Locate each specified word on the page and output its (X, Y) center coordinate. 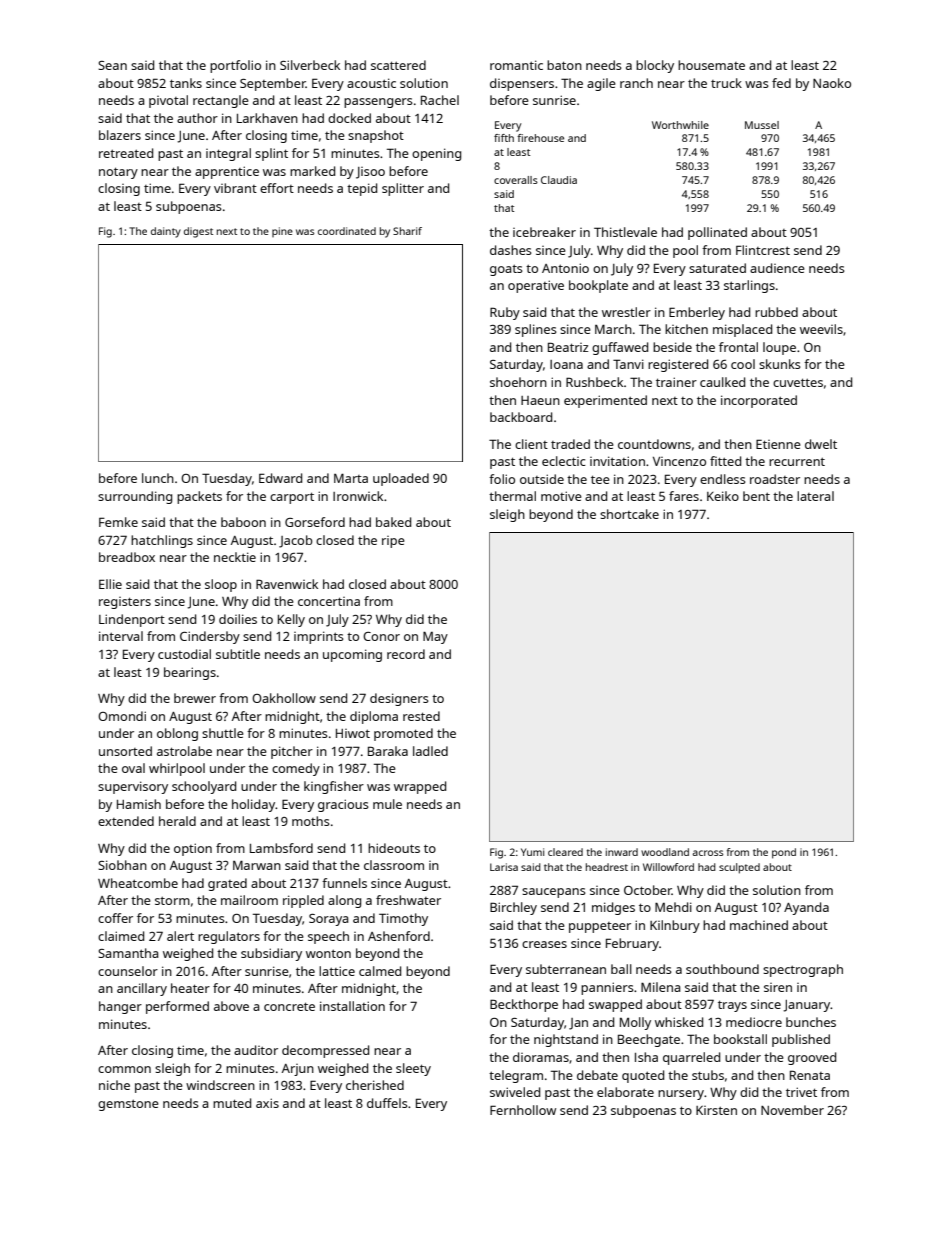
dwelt (821, 444)
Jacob (296, 541)
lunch (158, 478)
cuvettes (798, 382)
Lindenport (132, 620)
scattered (398, 65)
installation (352, 1006)
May (435, 637)
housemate (711, 65)
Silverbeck (310, 65)
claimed (121, 936)
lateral (815, 496)
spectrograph (803, 970)
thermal (512, 496)
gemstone (128, 1105)
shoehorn (518, 382)
